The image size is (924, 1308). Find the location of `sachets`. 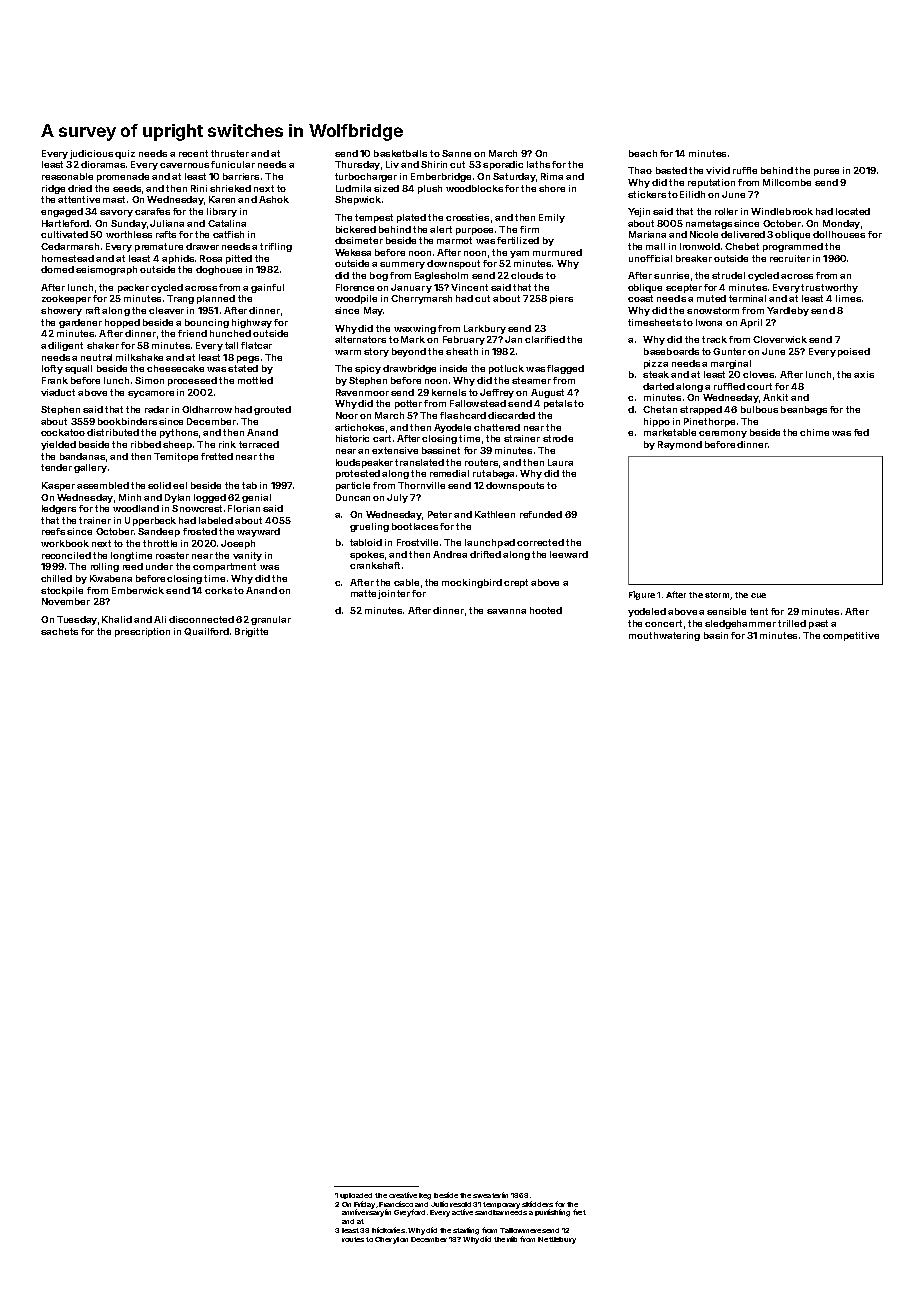

sachets is located at coordinates (59, 631).
